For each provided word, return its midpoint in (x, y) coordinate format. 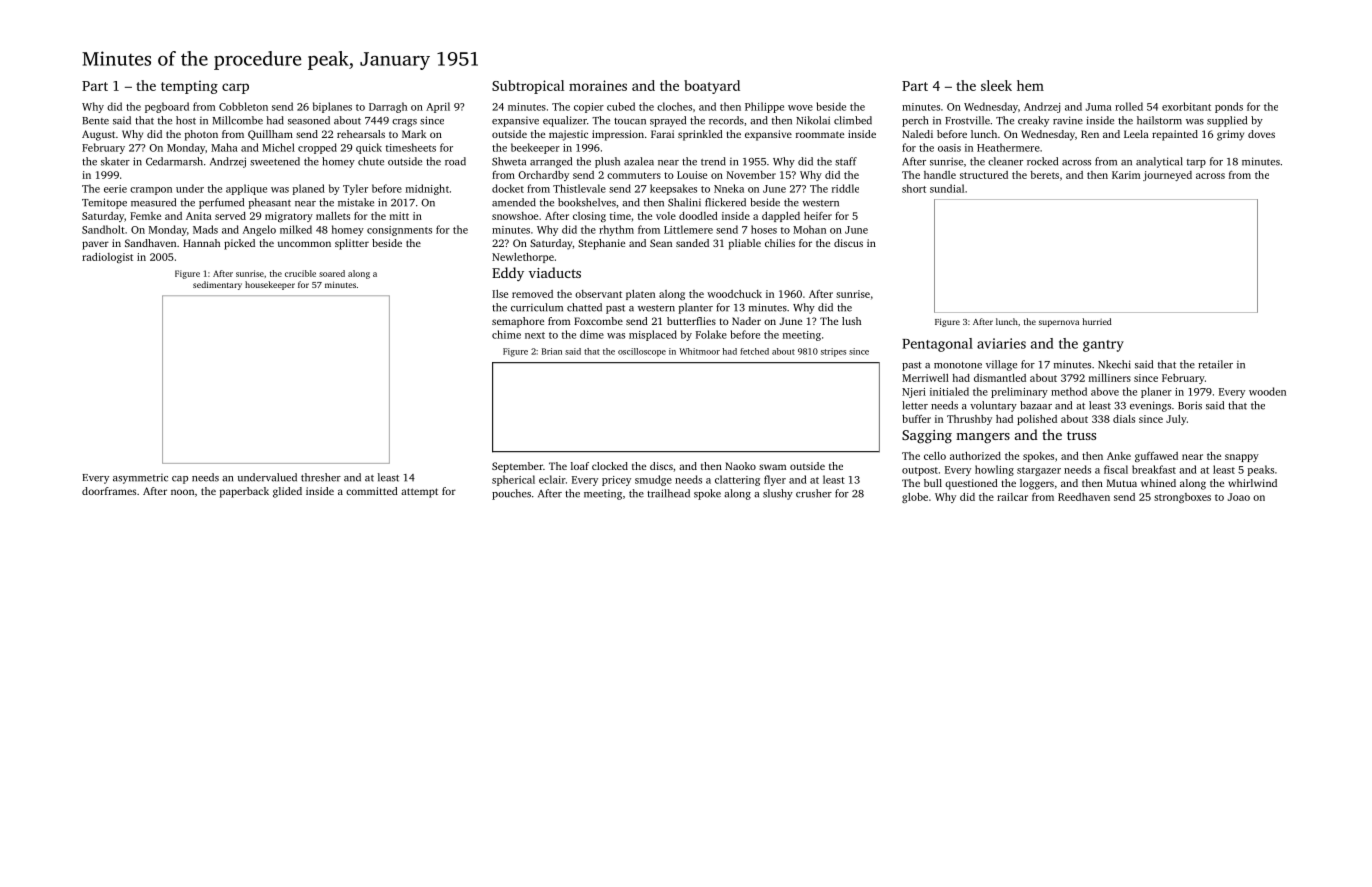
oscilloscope (642, 352)
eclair (552, 479)
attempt (419, 493)
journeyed (1167, 176)
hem (1030, 85)
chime (506, 334)
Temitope (104, 203)
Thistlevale (579, 188)
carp (235, 88)
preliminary (1019, 392)
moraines (598, 85)
